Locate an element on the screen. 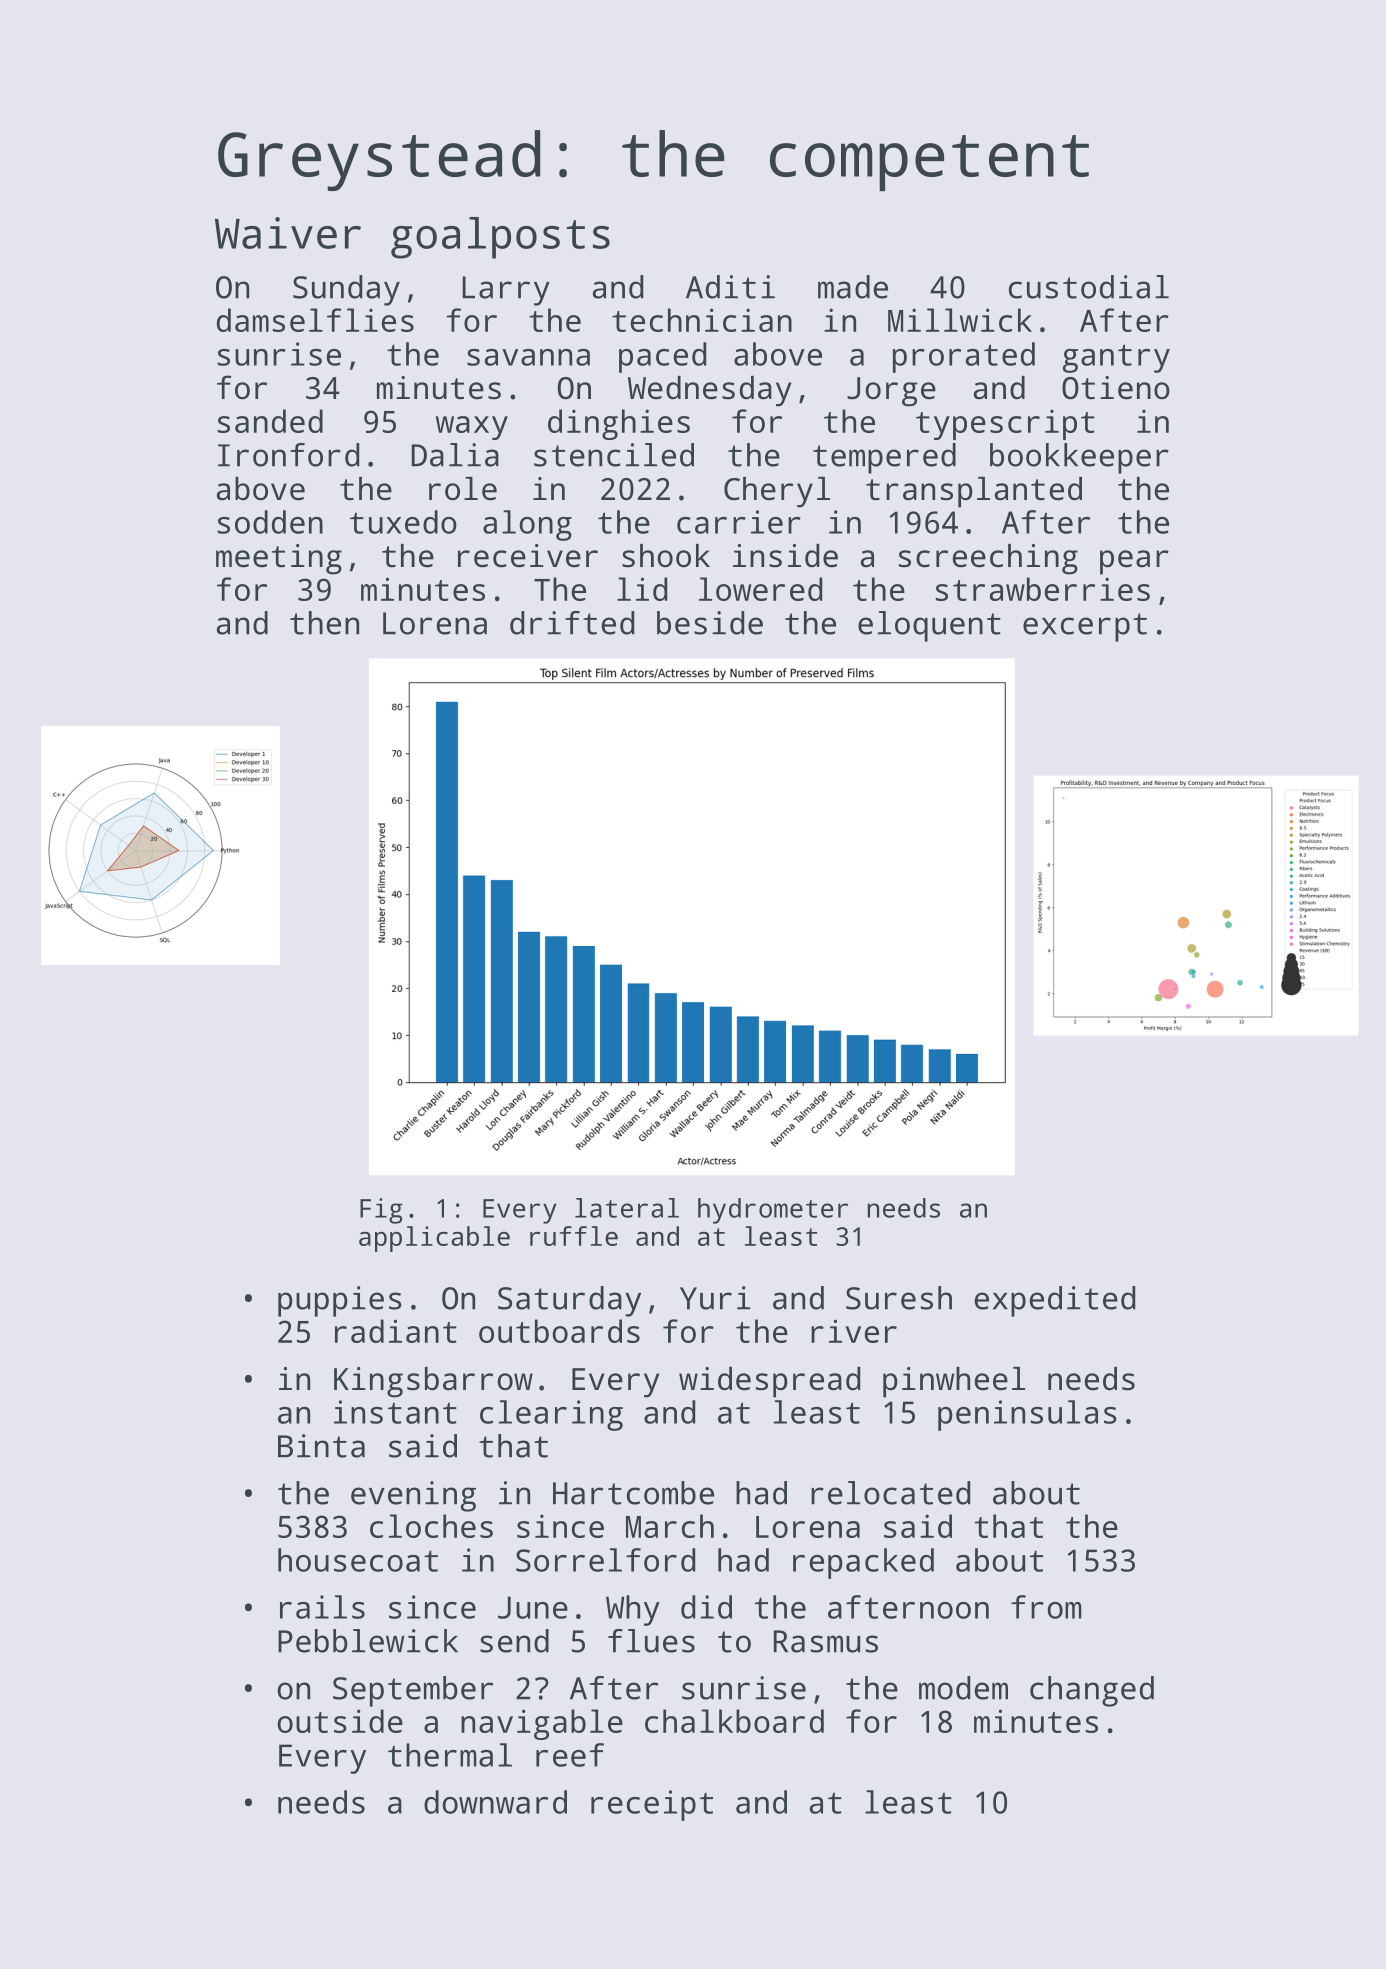  modem is located at coordinates (963, 1688).
